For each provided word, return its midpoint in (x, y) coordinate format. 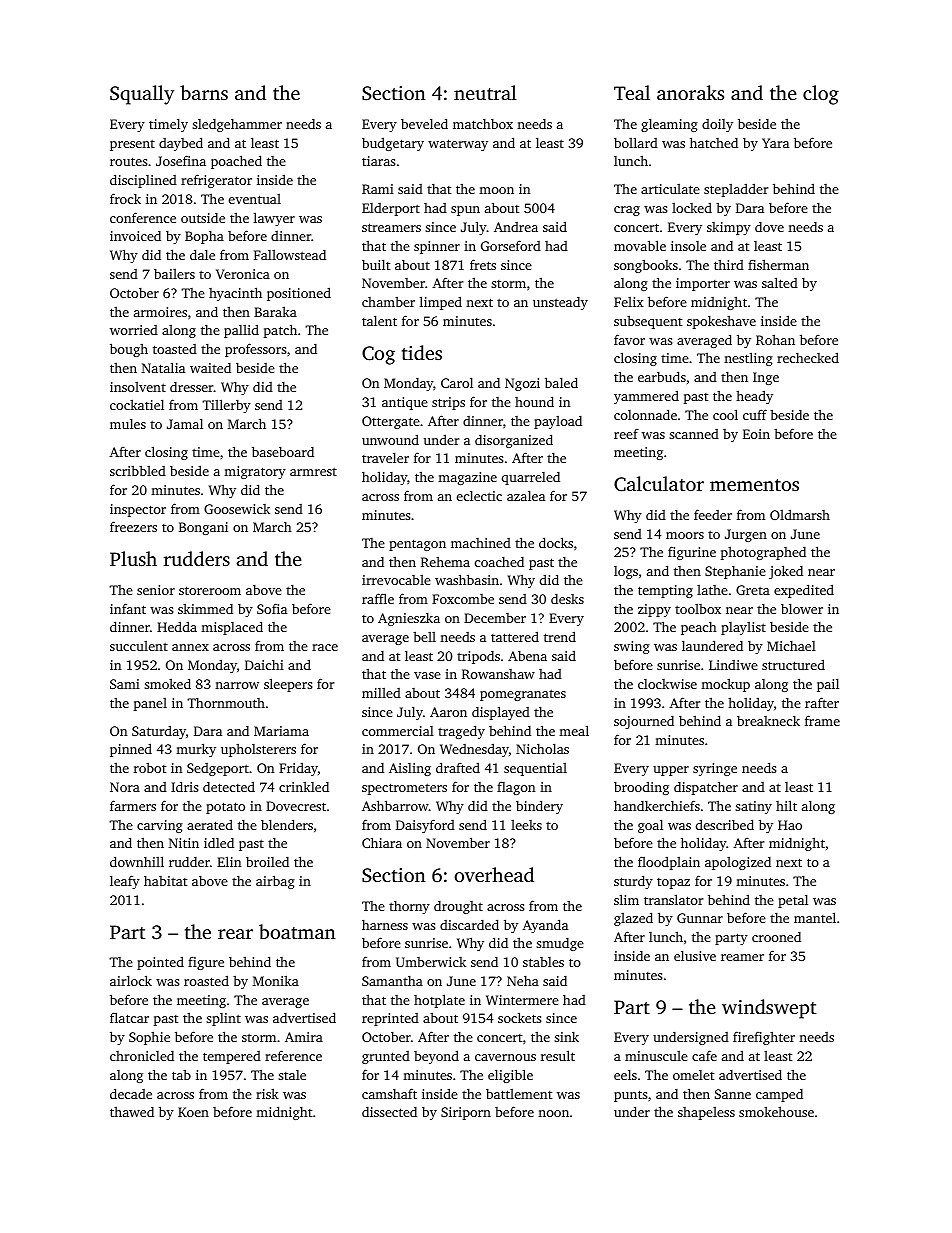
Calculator (659, 484)
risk (267, 1093)
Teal (632, 92)
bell (424, 636)
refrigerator (216, 181)
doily (717, 125)
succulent (139, 646)
